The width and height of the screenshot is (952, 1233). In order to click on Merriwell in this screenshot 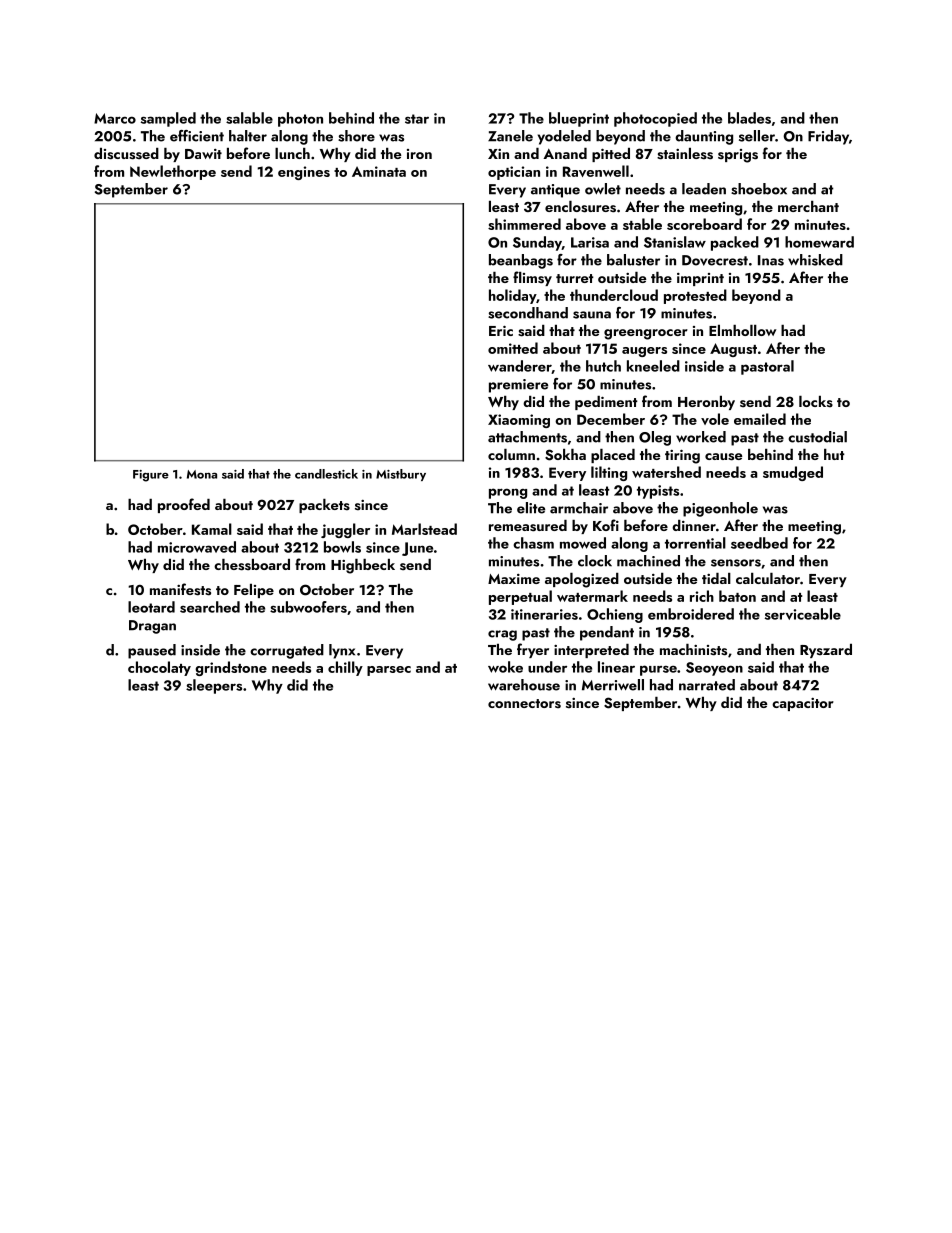, I will do `click(613, 685)`.
